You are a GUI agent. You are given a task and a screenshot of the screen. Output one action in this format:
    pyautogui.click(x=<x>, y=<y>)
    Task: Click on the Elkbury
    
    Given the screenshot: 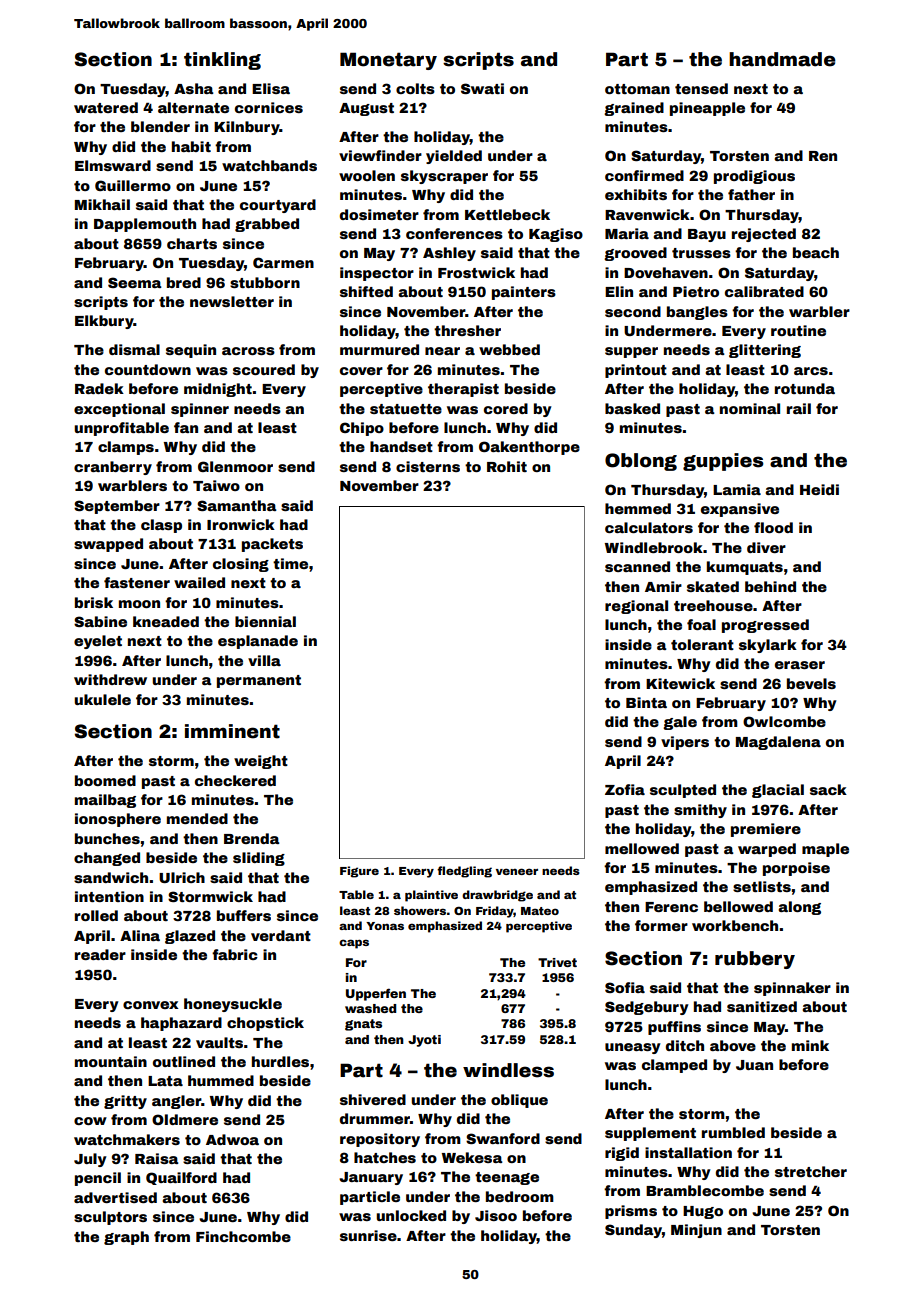 What is the action you would take?
    pyautogui.click(x=104, y=322)
